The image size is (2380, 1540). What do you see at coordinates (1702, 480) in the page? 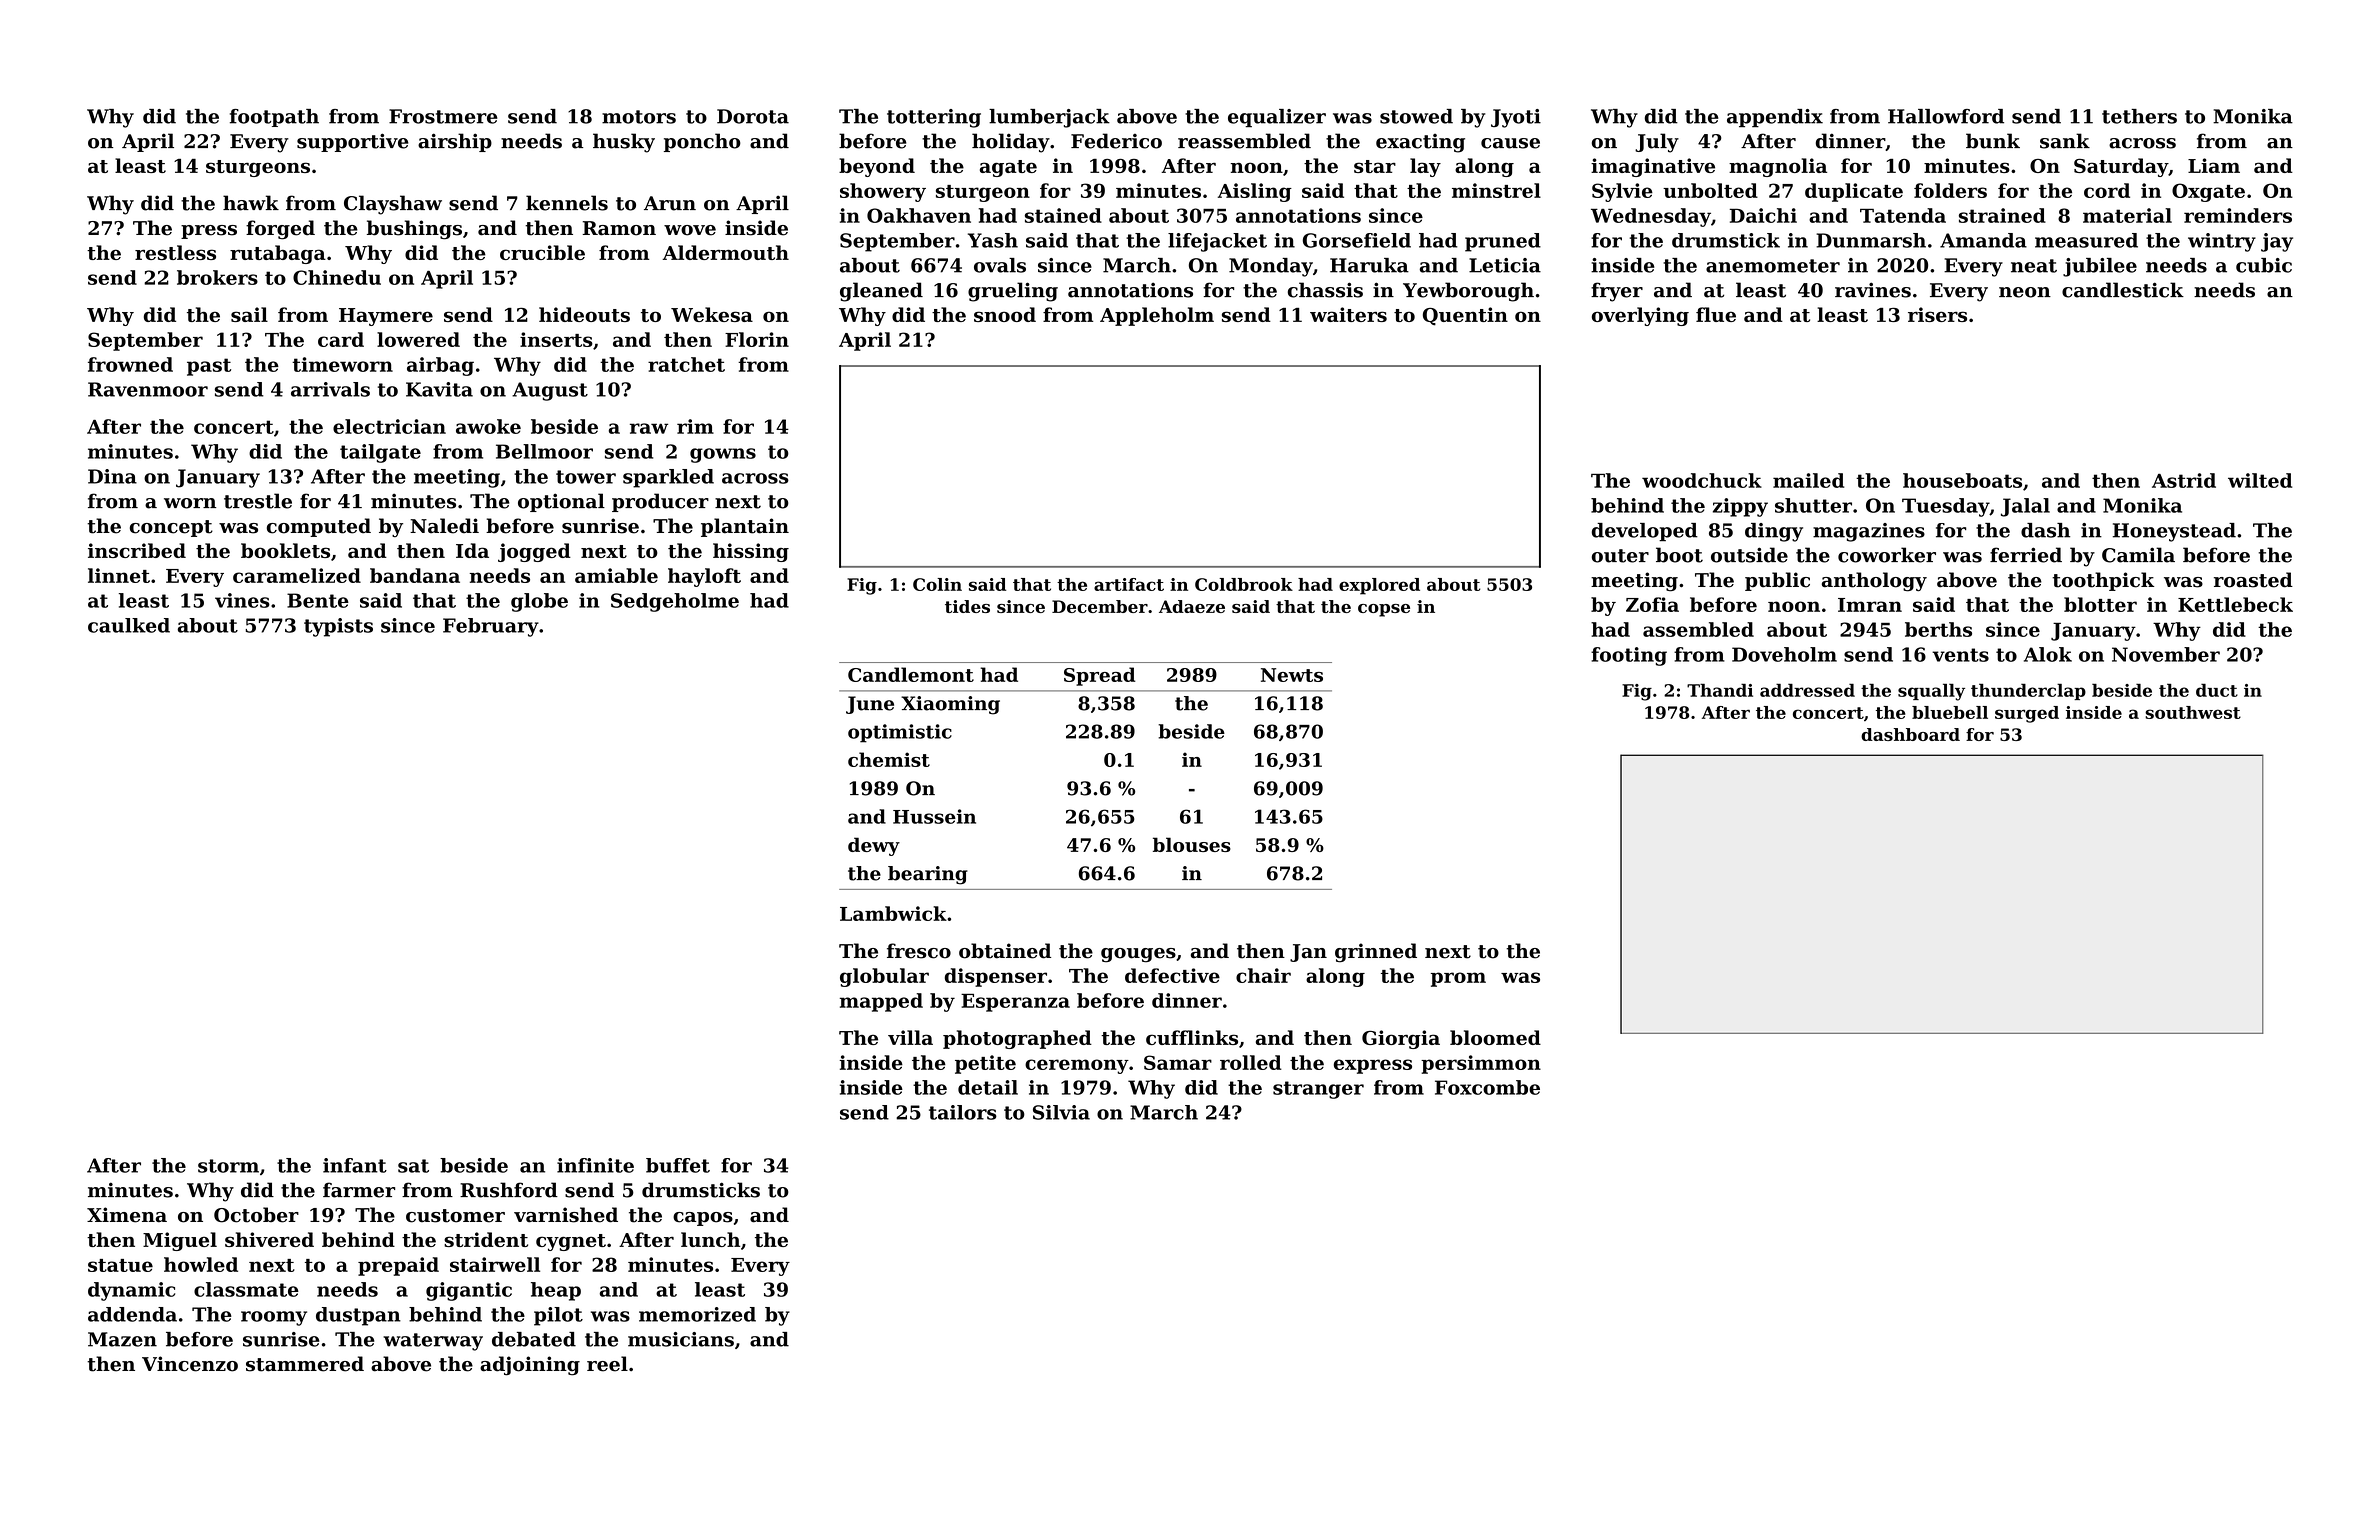
I see `woodchuck` at bounding box center [1702, 480].
